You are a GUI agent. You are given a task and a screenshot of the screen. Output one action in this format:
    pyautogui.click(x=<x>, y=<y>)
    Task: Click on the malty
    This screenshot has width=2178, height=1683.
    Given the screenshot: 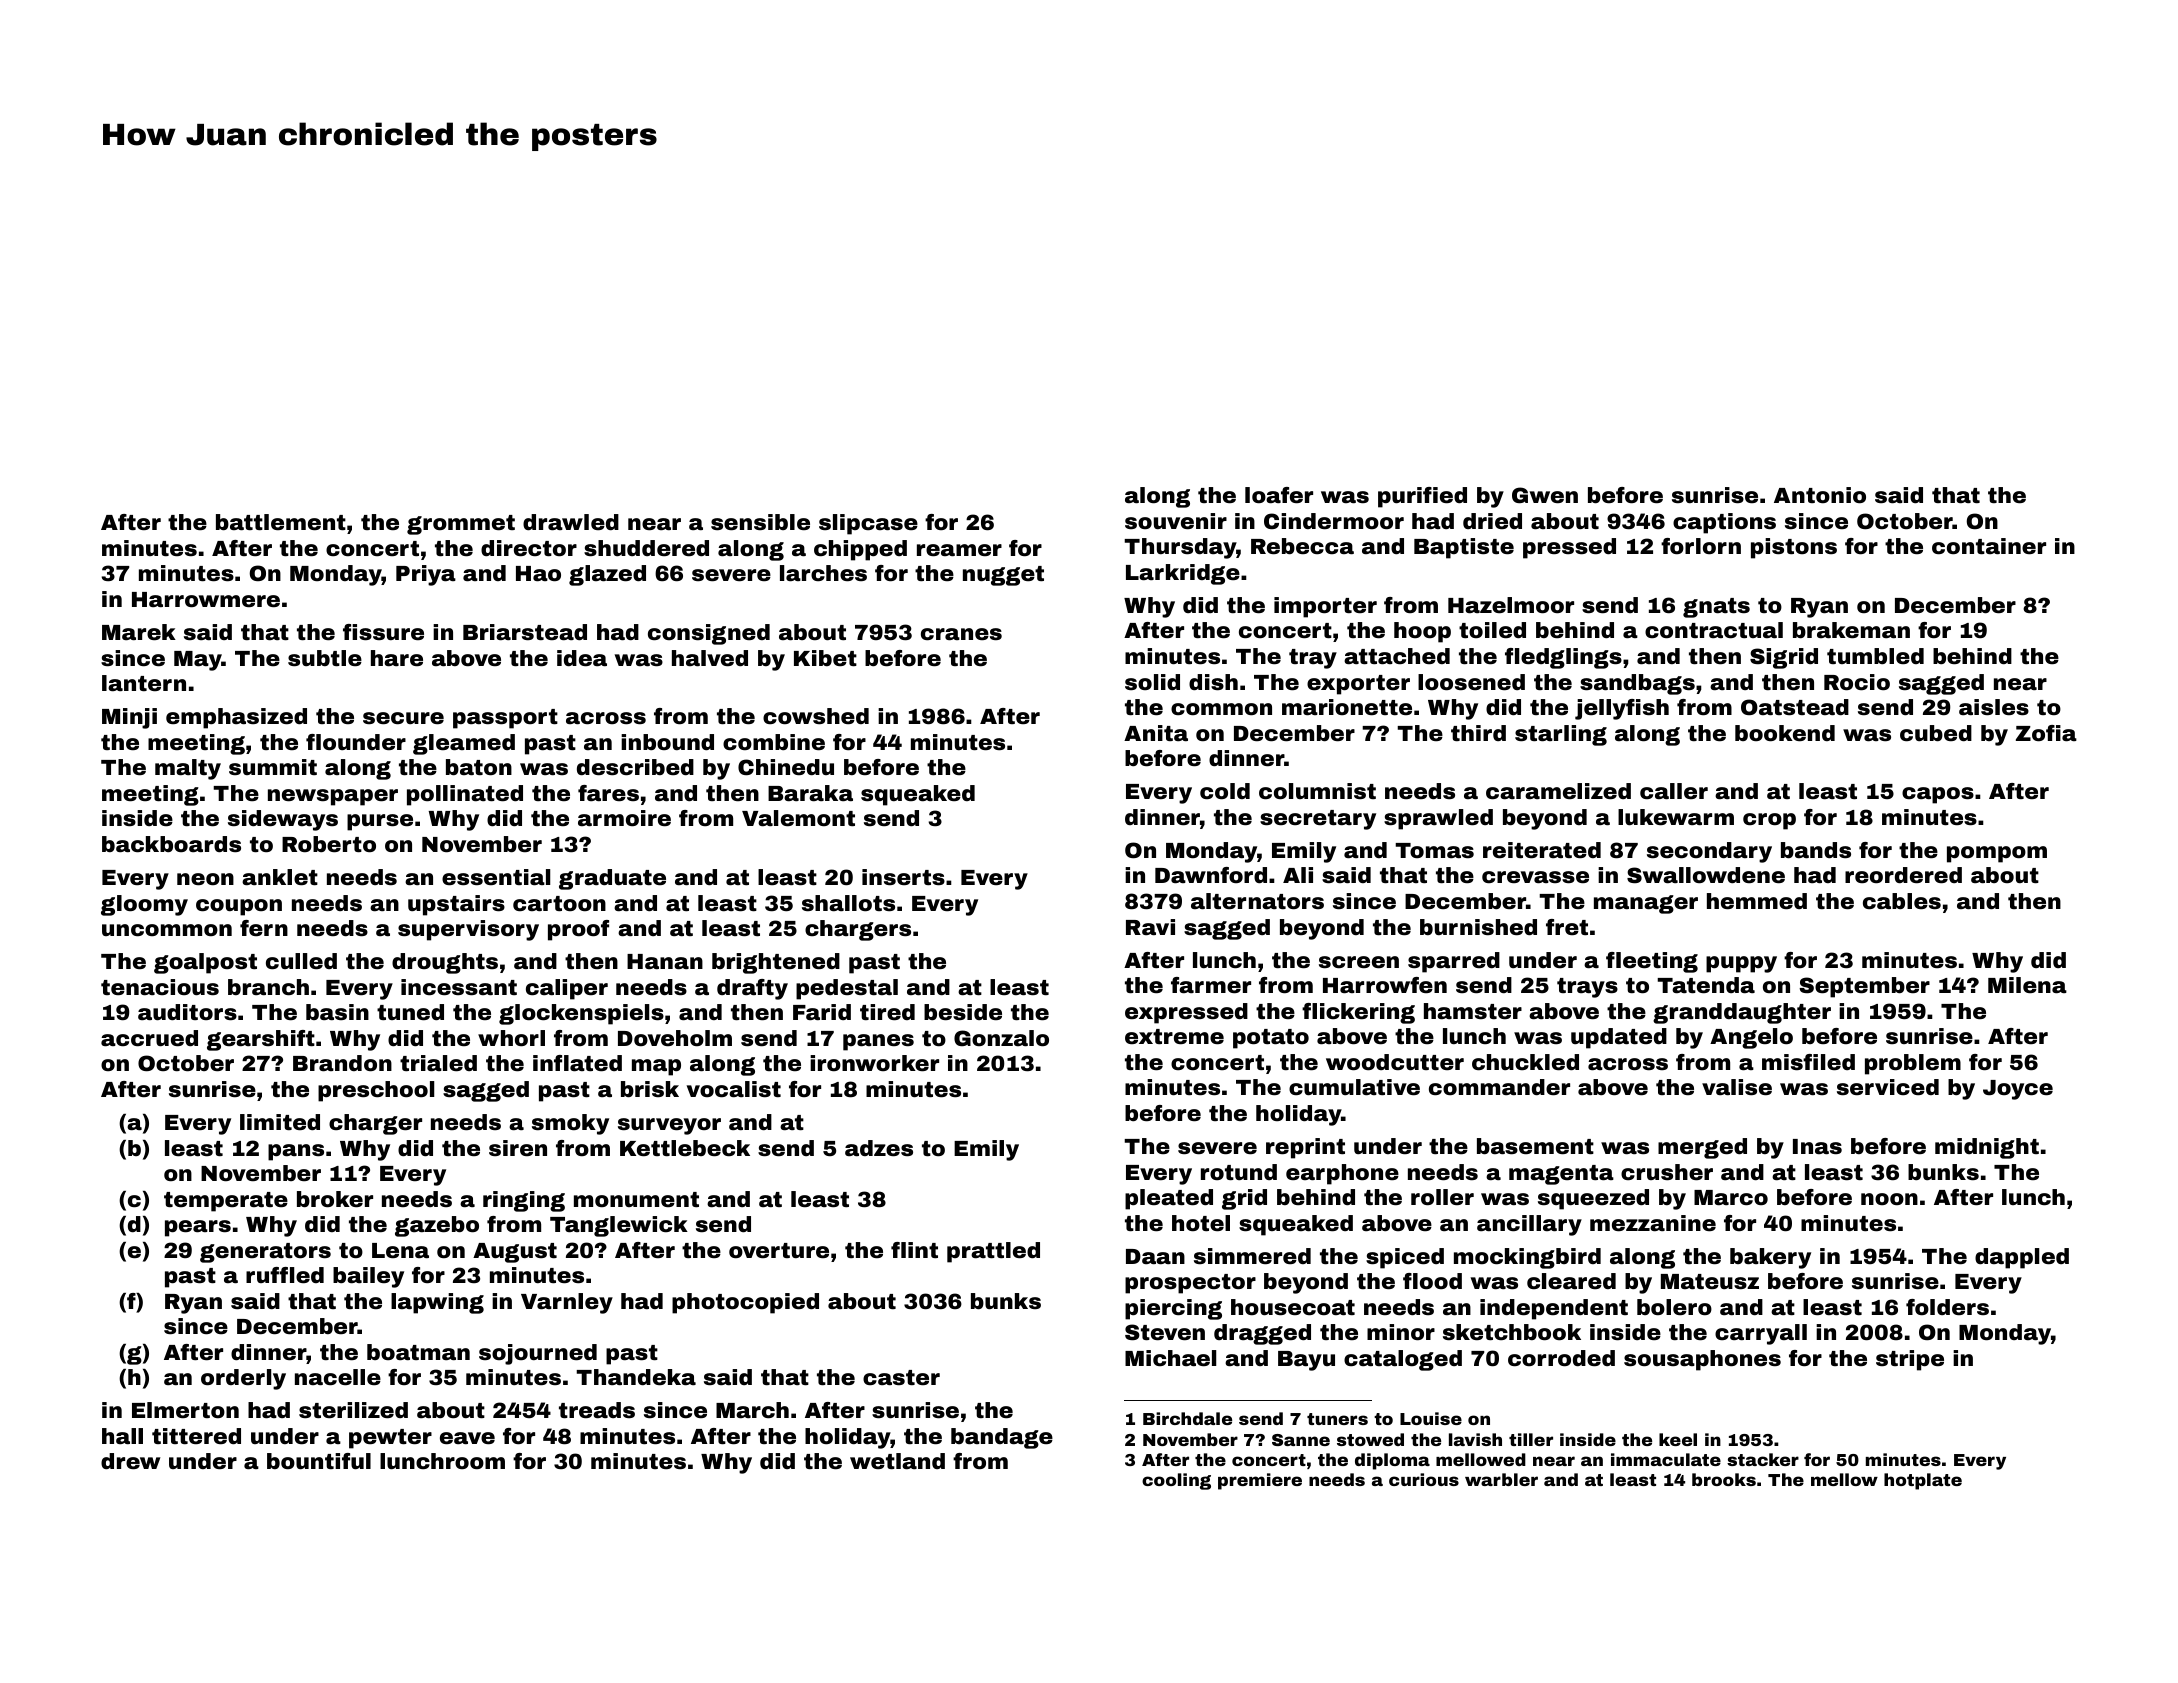 What is the action you would take?
    pyautogui.click(x=188, y=769)
